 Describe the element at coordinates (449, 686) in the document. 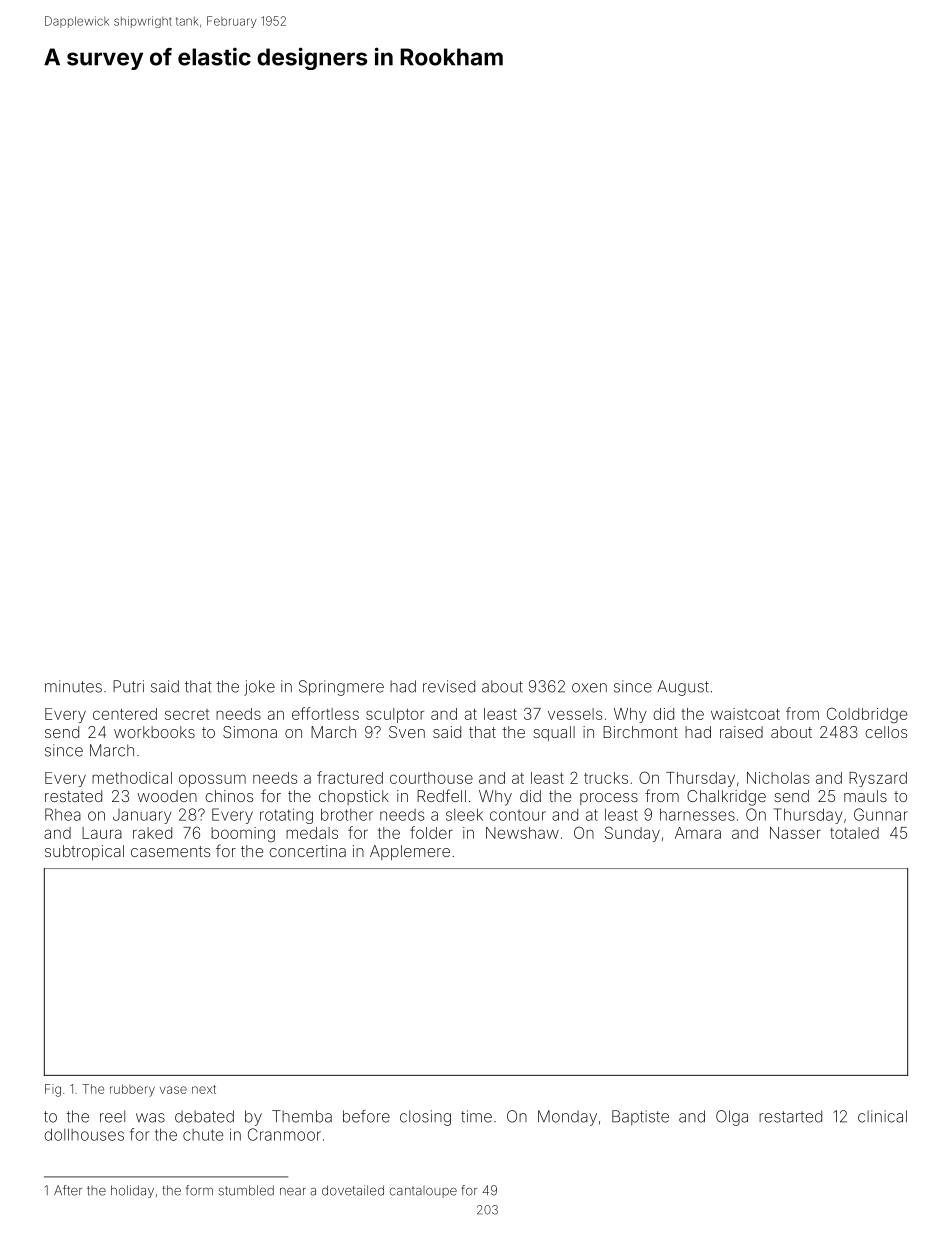

I see `revised` at that location.
